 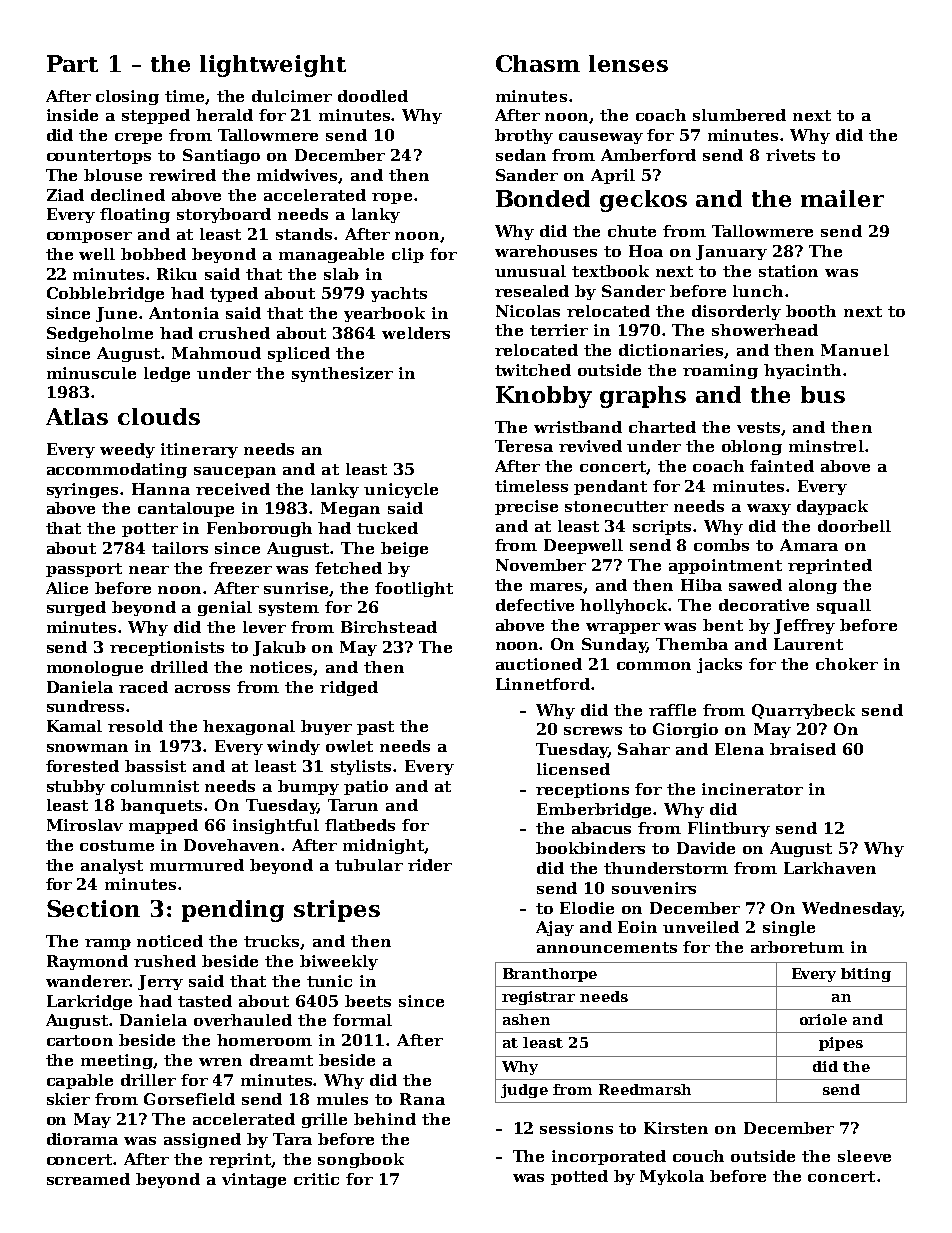 What do you see at coordinates (392, 198) in the screenshot?
I see `rope` at bounding box center [392, 198].
